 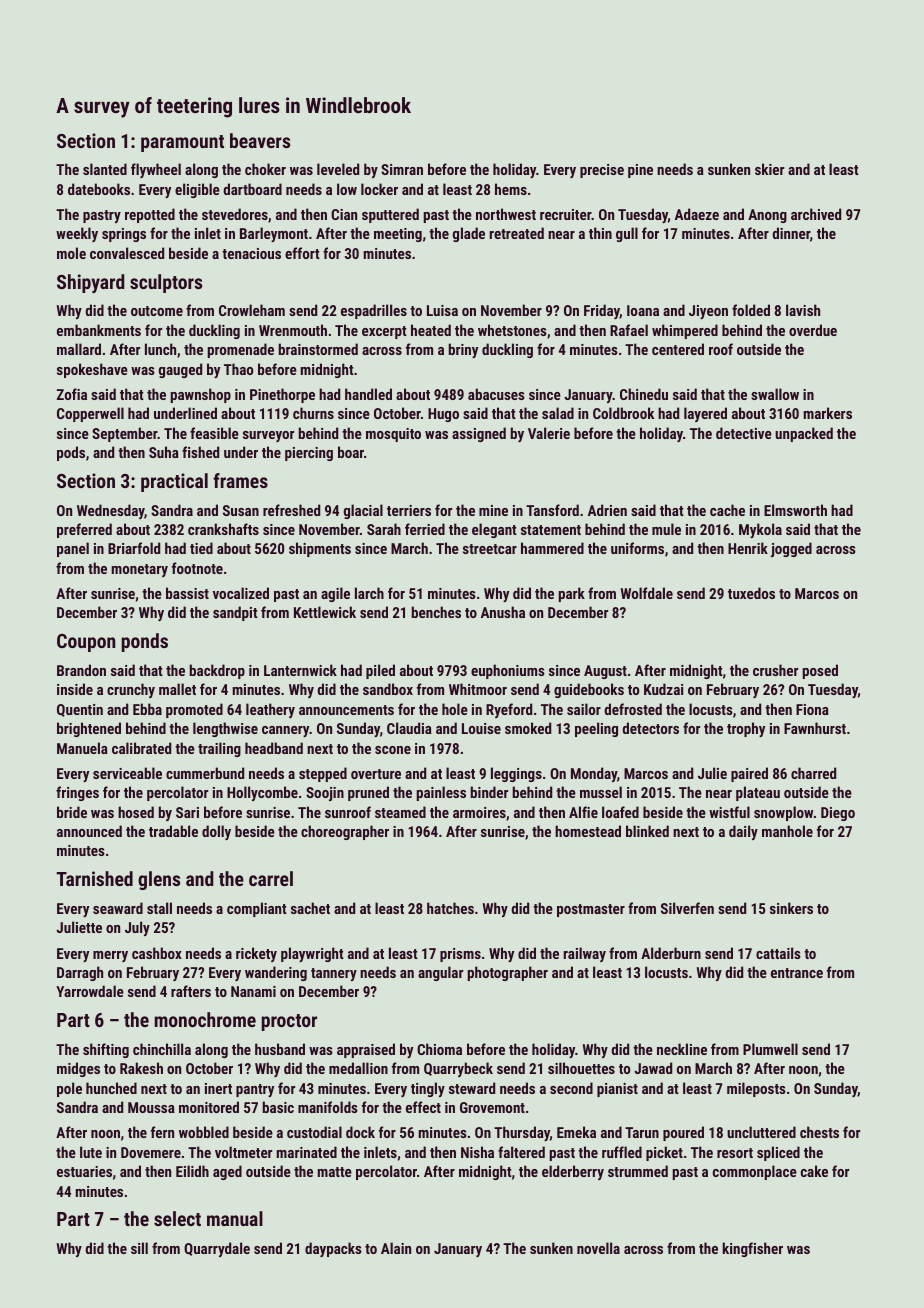 What do you see at coordinates (643, 310) in the image?
I see `Ioana` at bounding box center [643, 310].
